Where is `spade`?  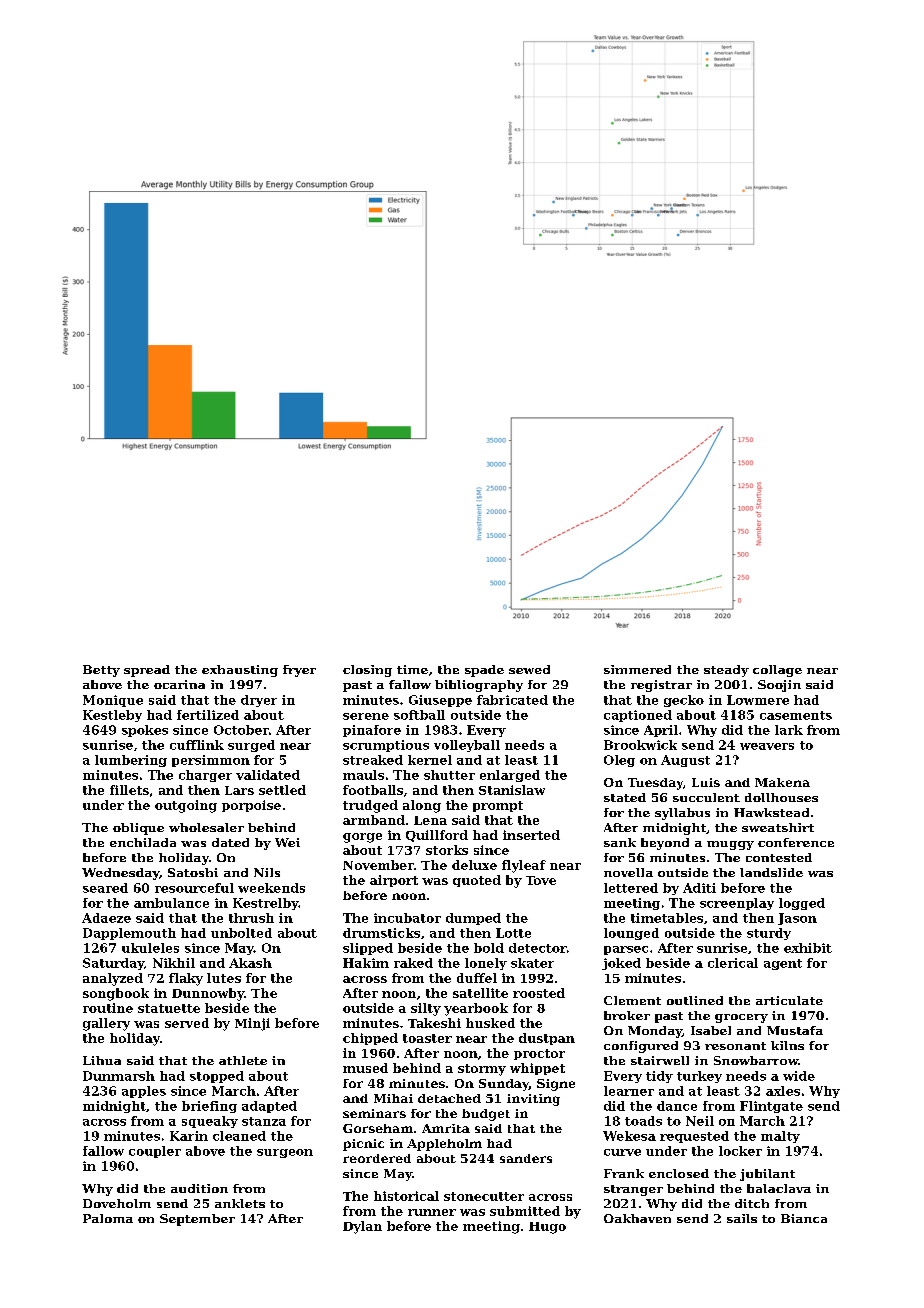
spade is located at coordinates (484, 671).
